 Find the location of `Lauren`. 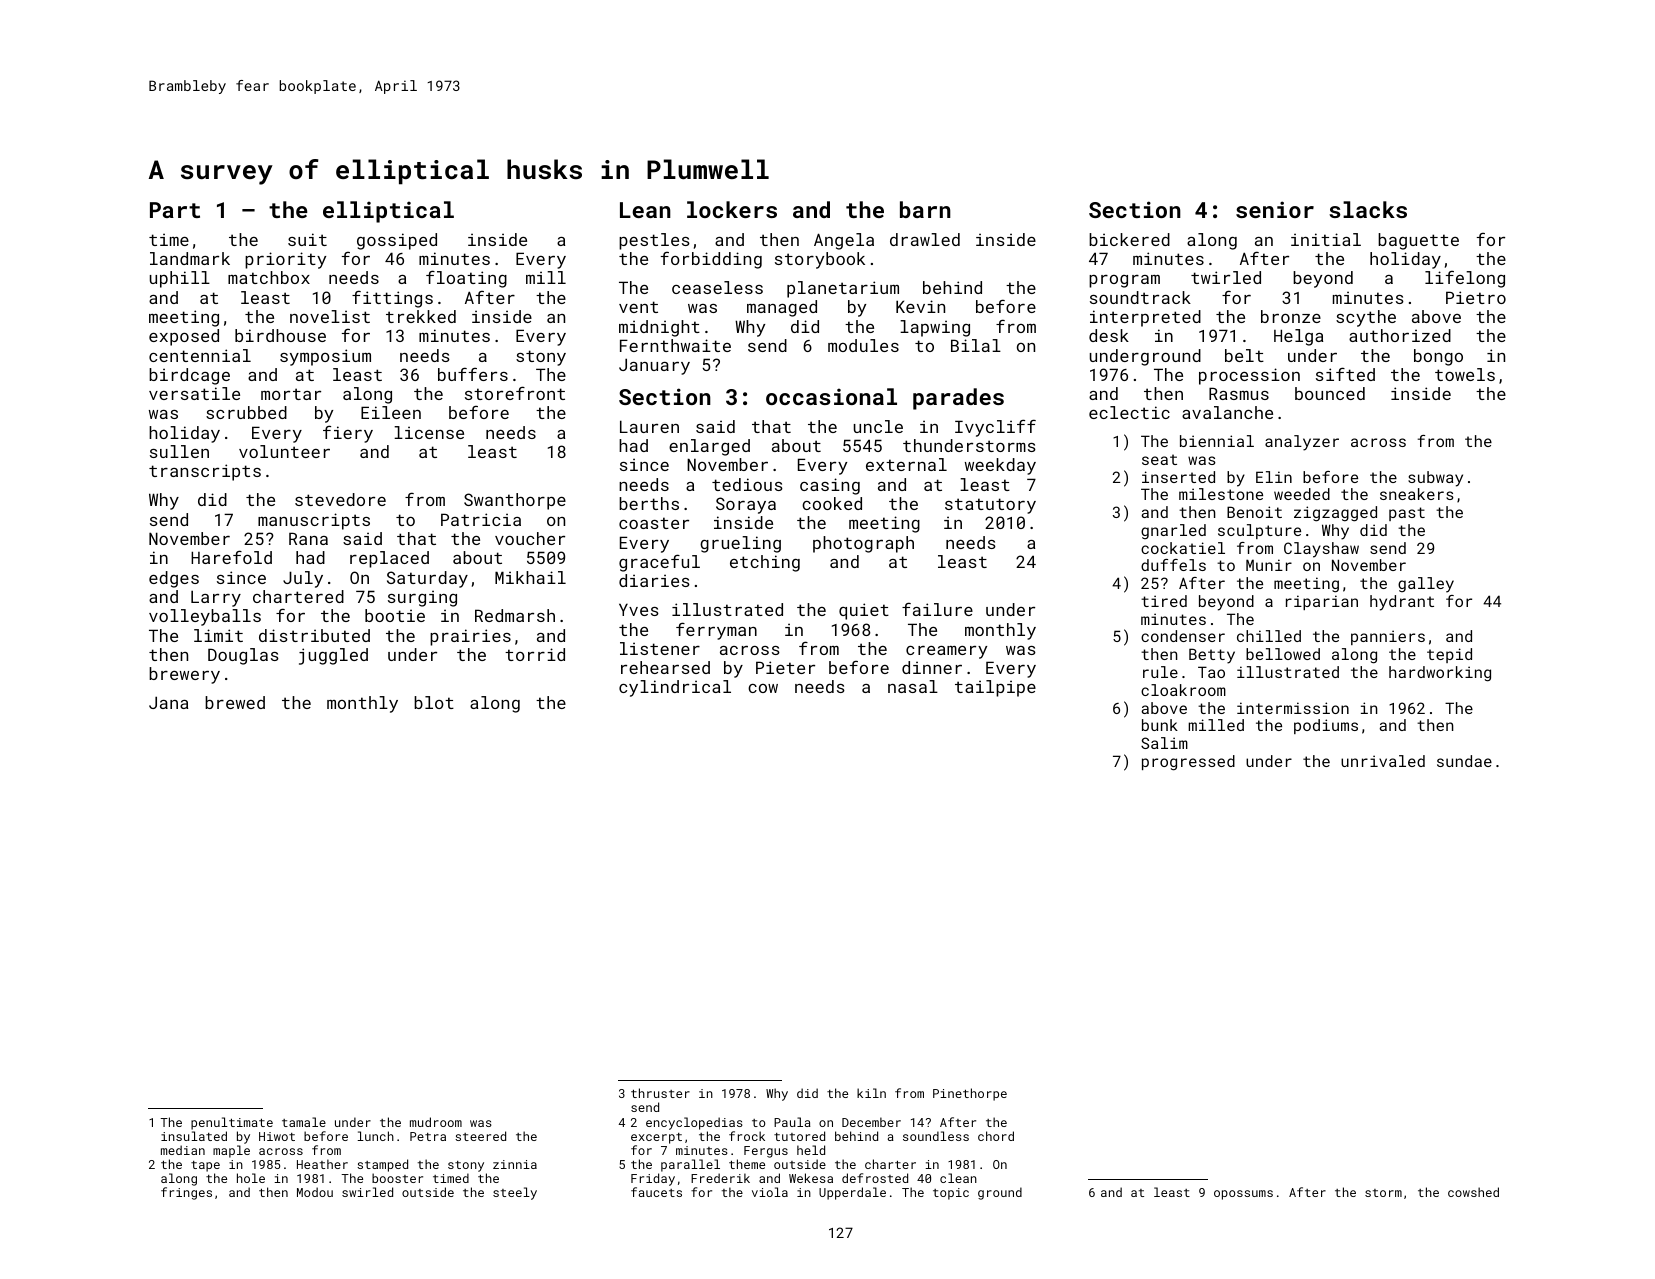

Lauren is located at coordinates (649, 426).
